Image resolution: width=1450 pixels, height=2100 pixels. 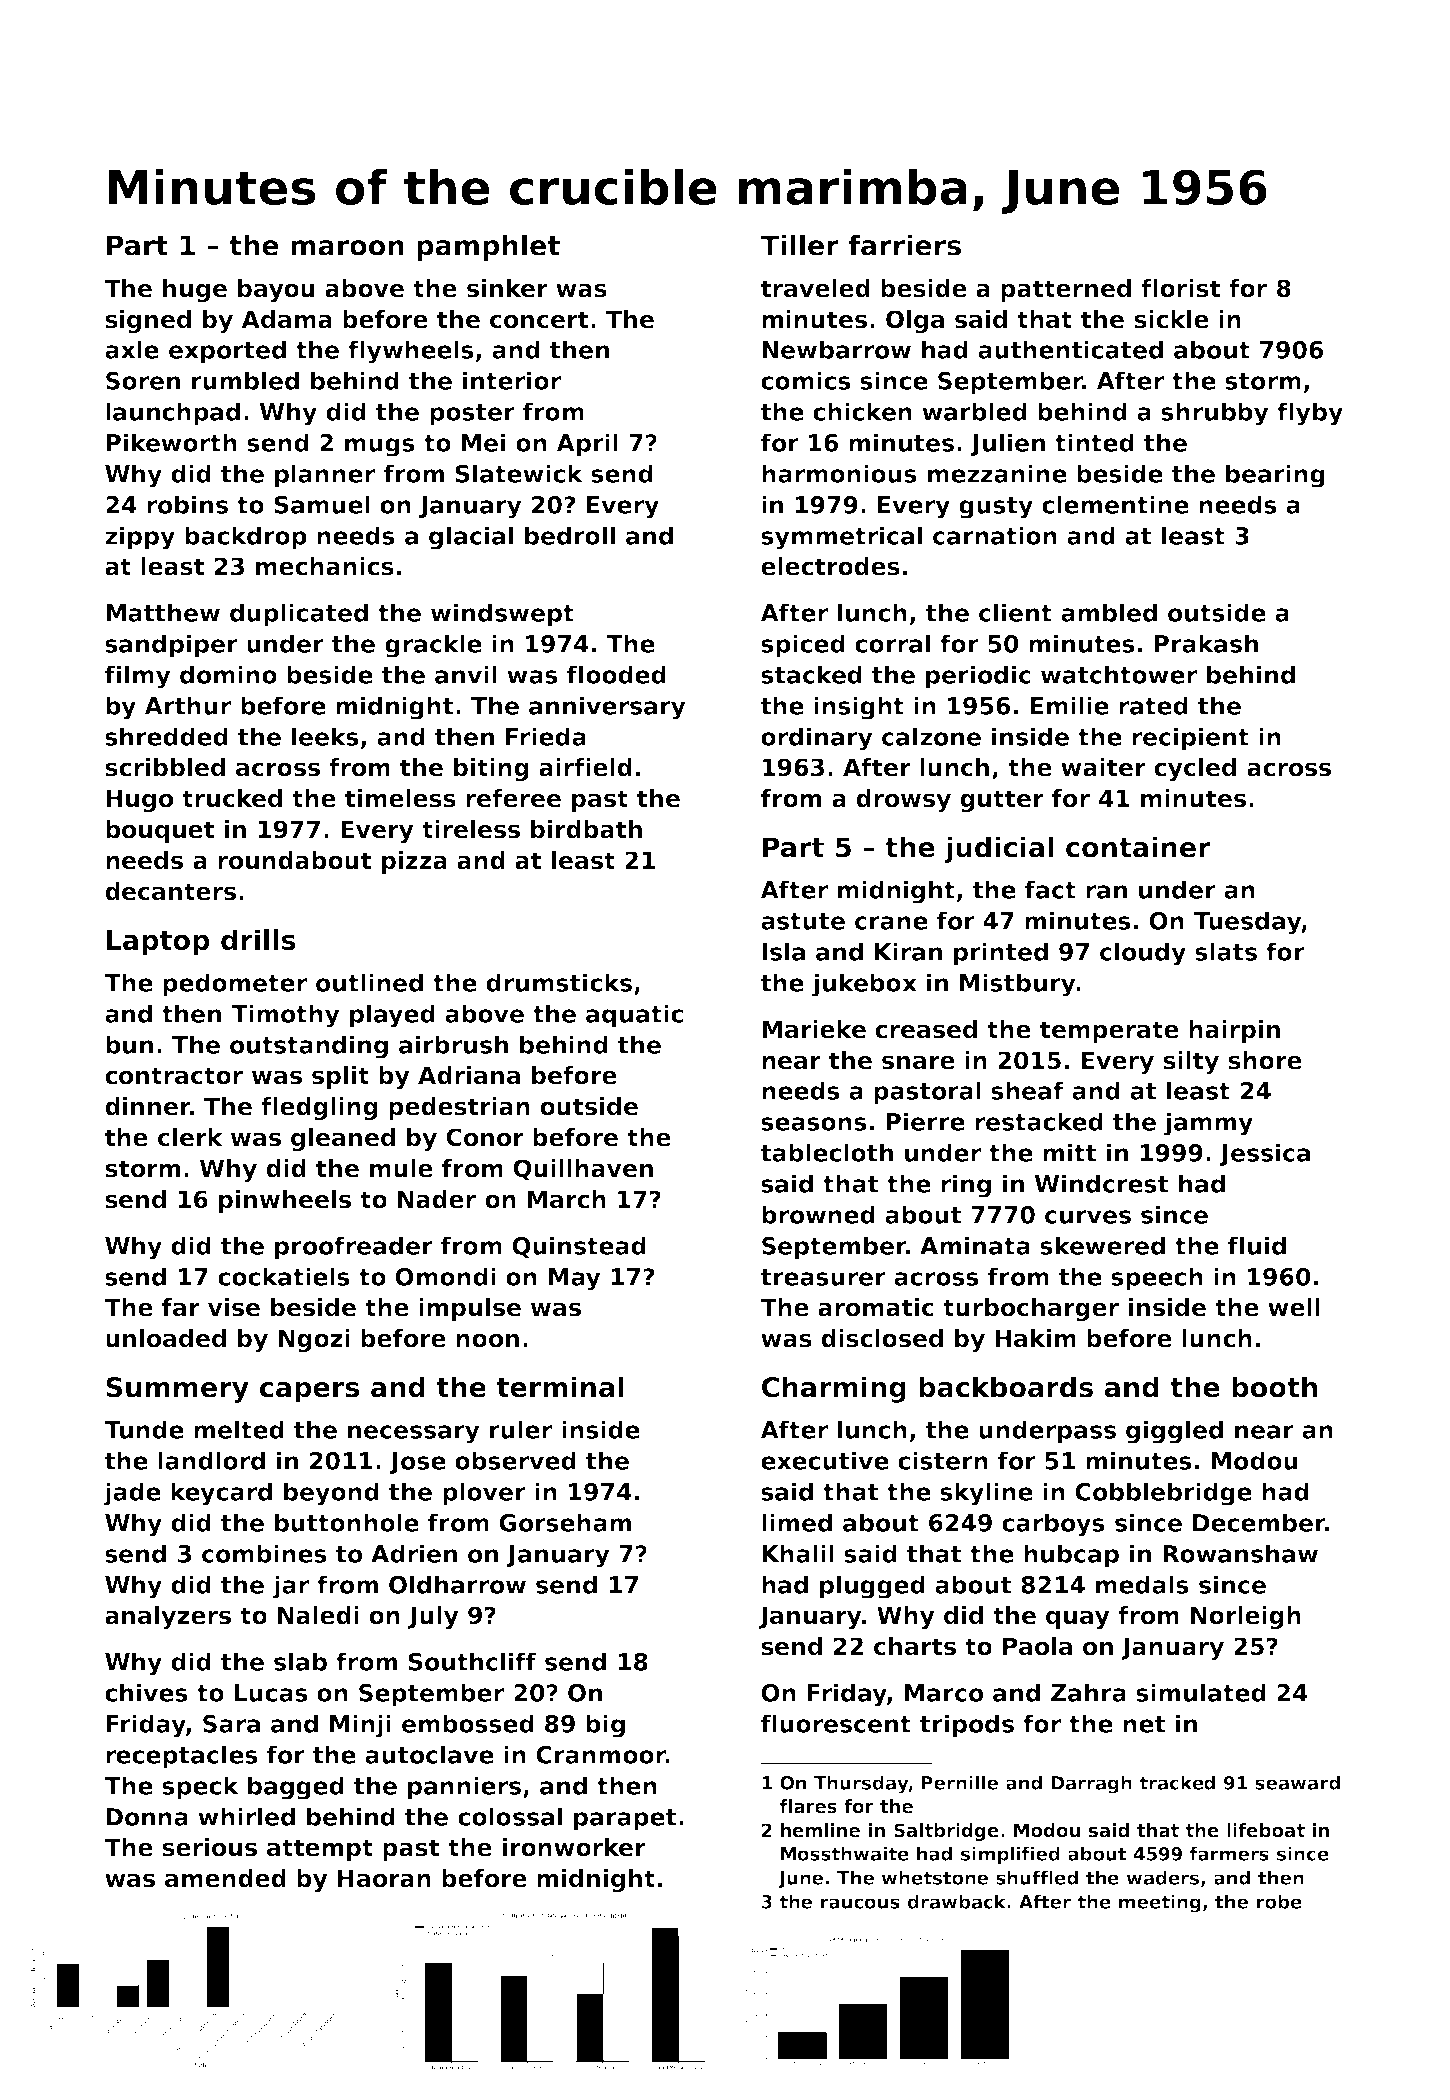 I want to click on amended, so click(x=225, y=1878).
